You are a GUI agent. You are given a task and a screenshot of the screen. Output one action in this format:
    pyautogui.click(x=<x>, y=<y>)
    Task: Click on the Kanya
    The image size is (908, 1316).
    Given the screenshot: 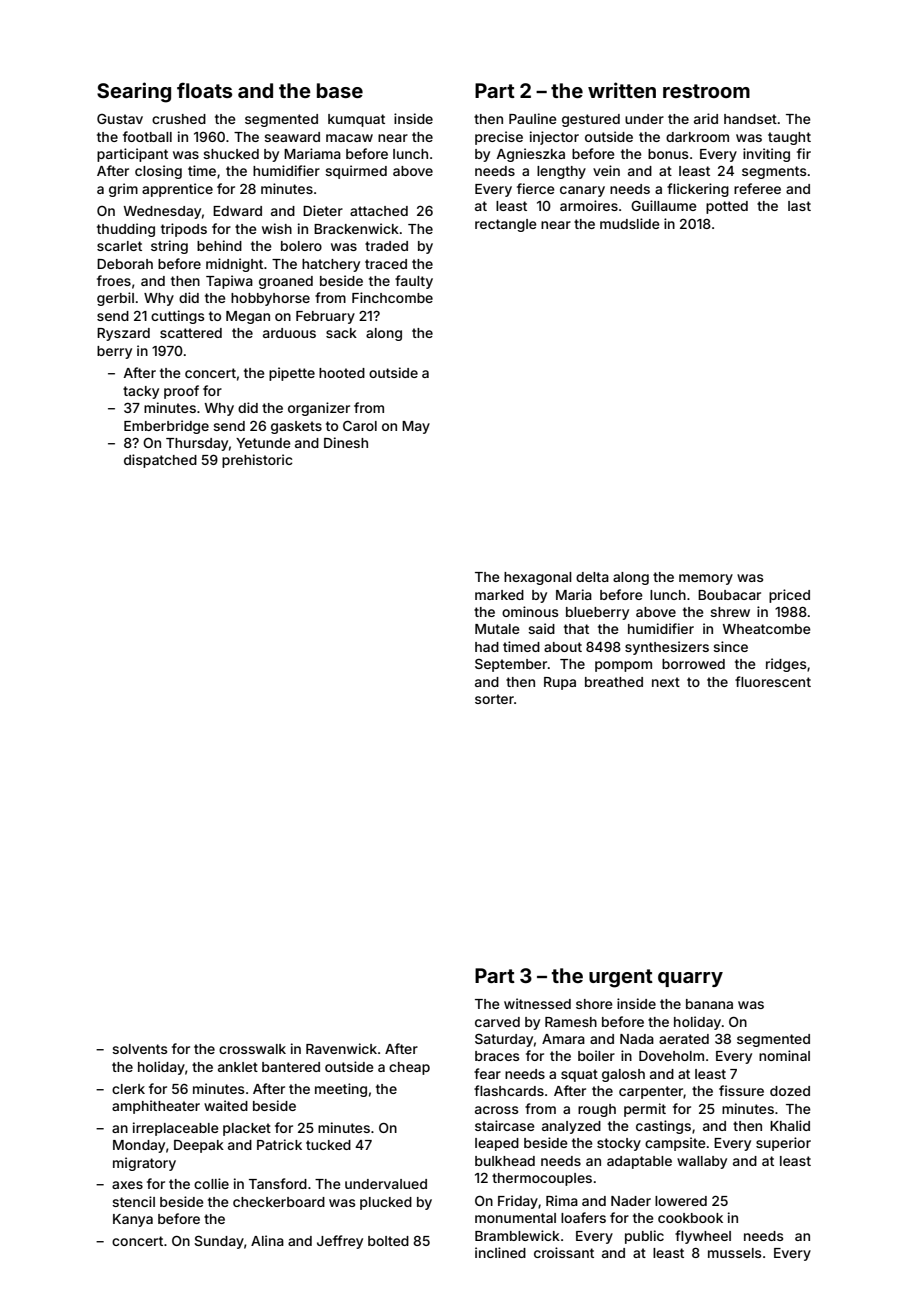 What is the action you would take?
    pyautogui.click(x=133, y=1220)
